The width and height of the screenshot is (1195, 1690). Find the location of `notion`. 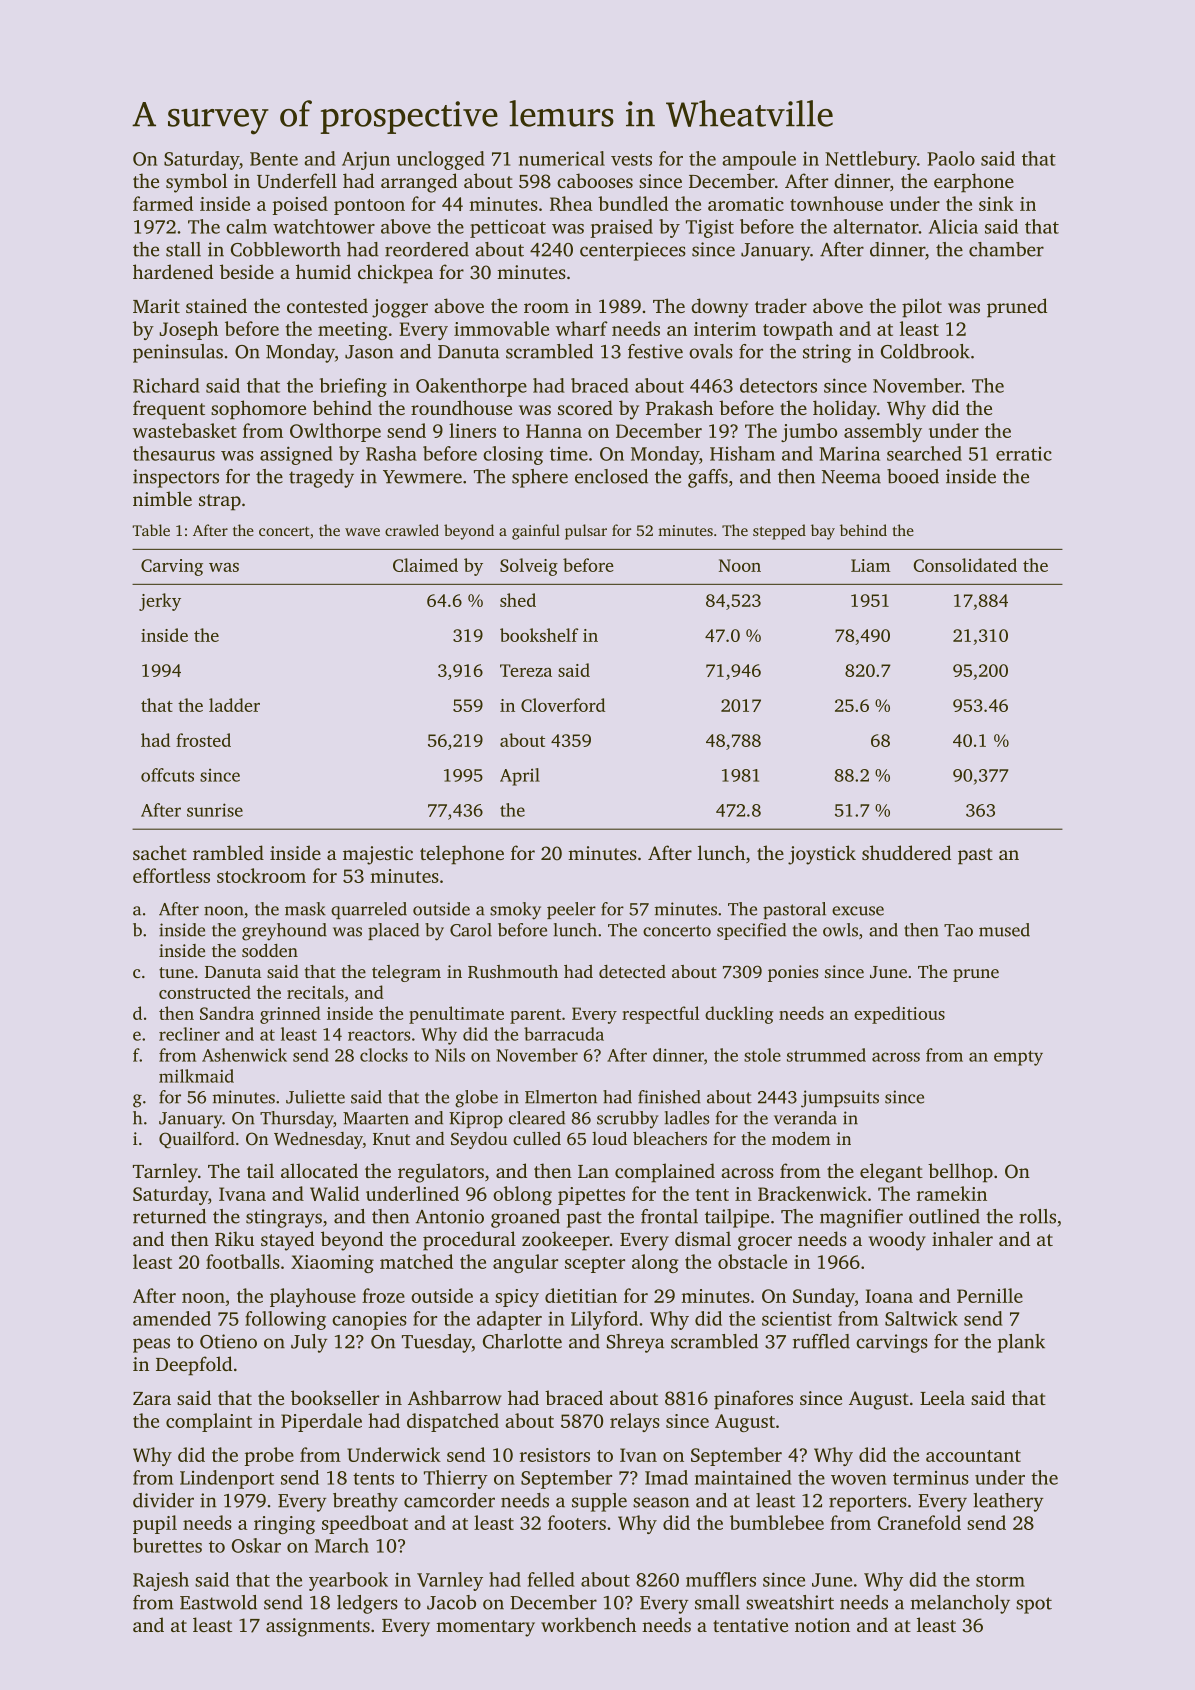

notion is located at coordinates (822, 1625).
